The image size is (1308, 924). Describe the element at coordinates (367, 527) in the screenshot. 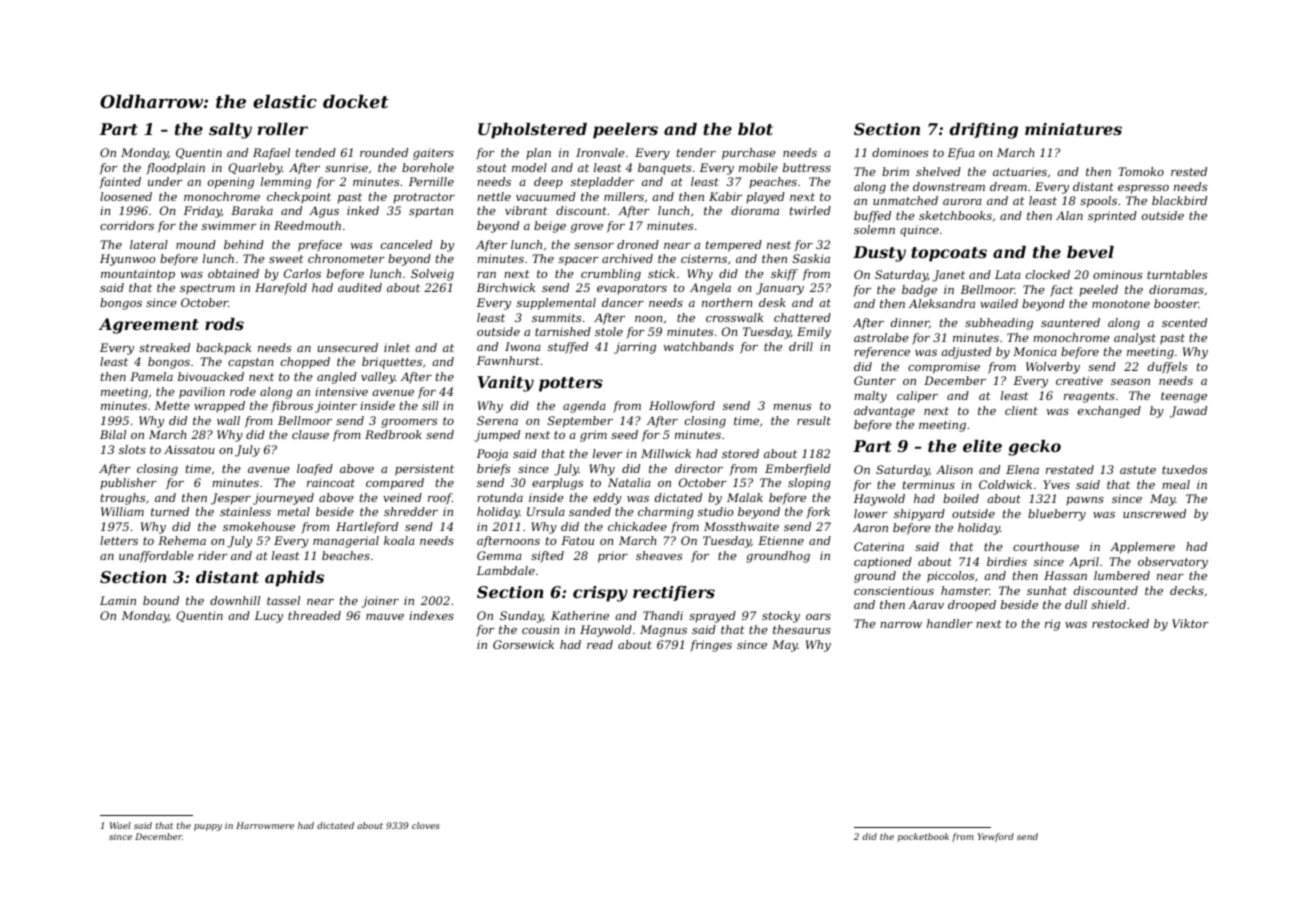

I see `Hartleford` at that location.
